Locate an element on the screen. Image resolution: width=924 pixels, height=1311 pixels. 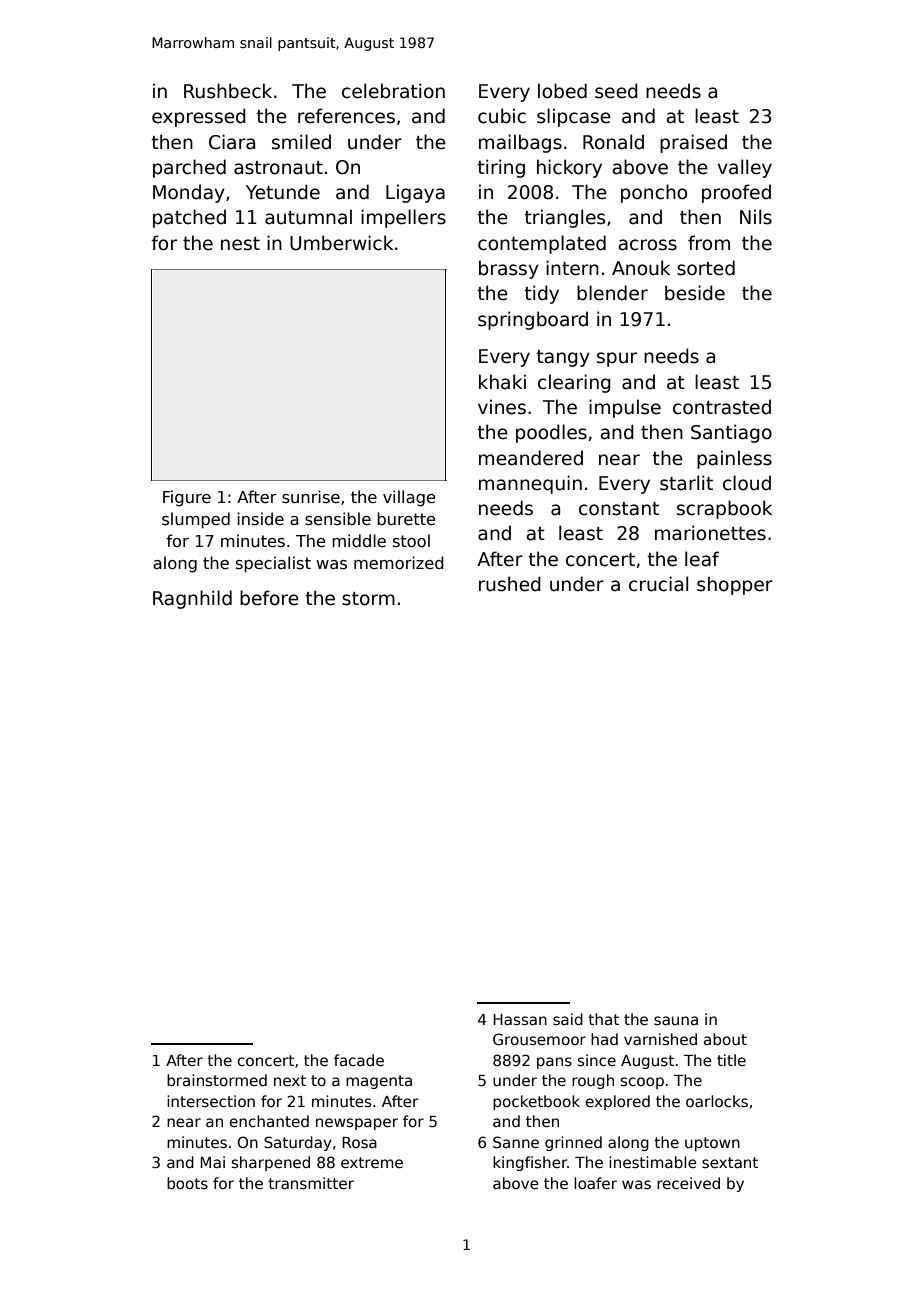
shopper is located at coordinates (735, 585).
